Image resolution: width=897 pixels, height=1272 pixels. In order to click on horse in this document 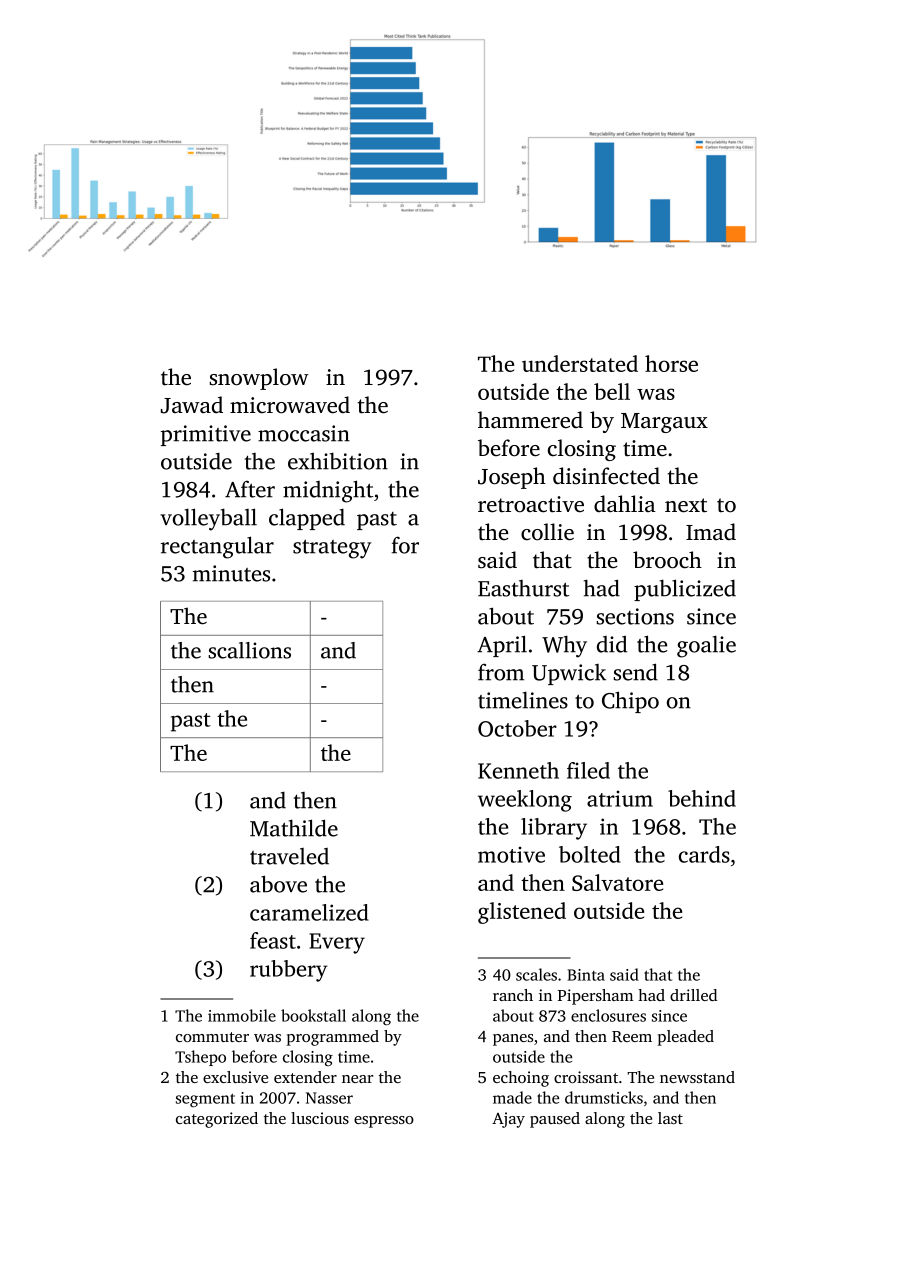, I will do `click(671, 363)`.
